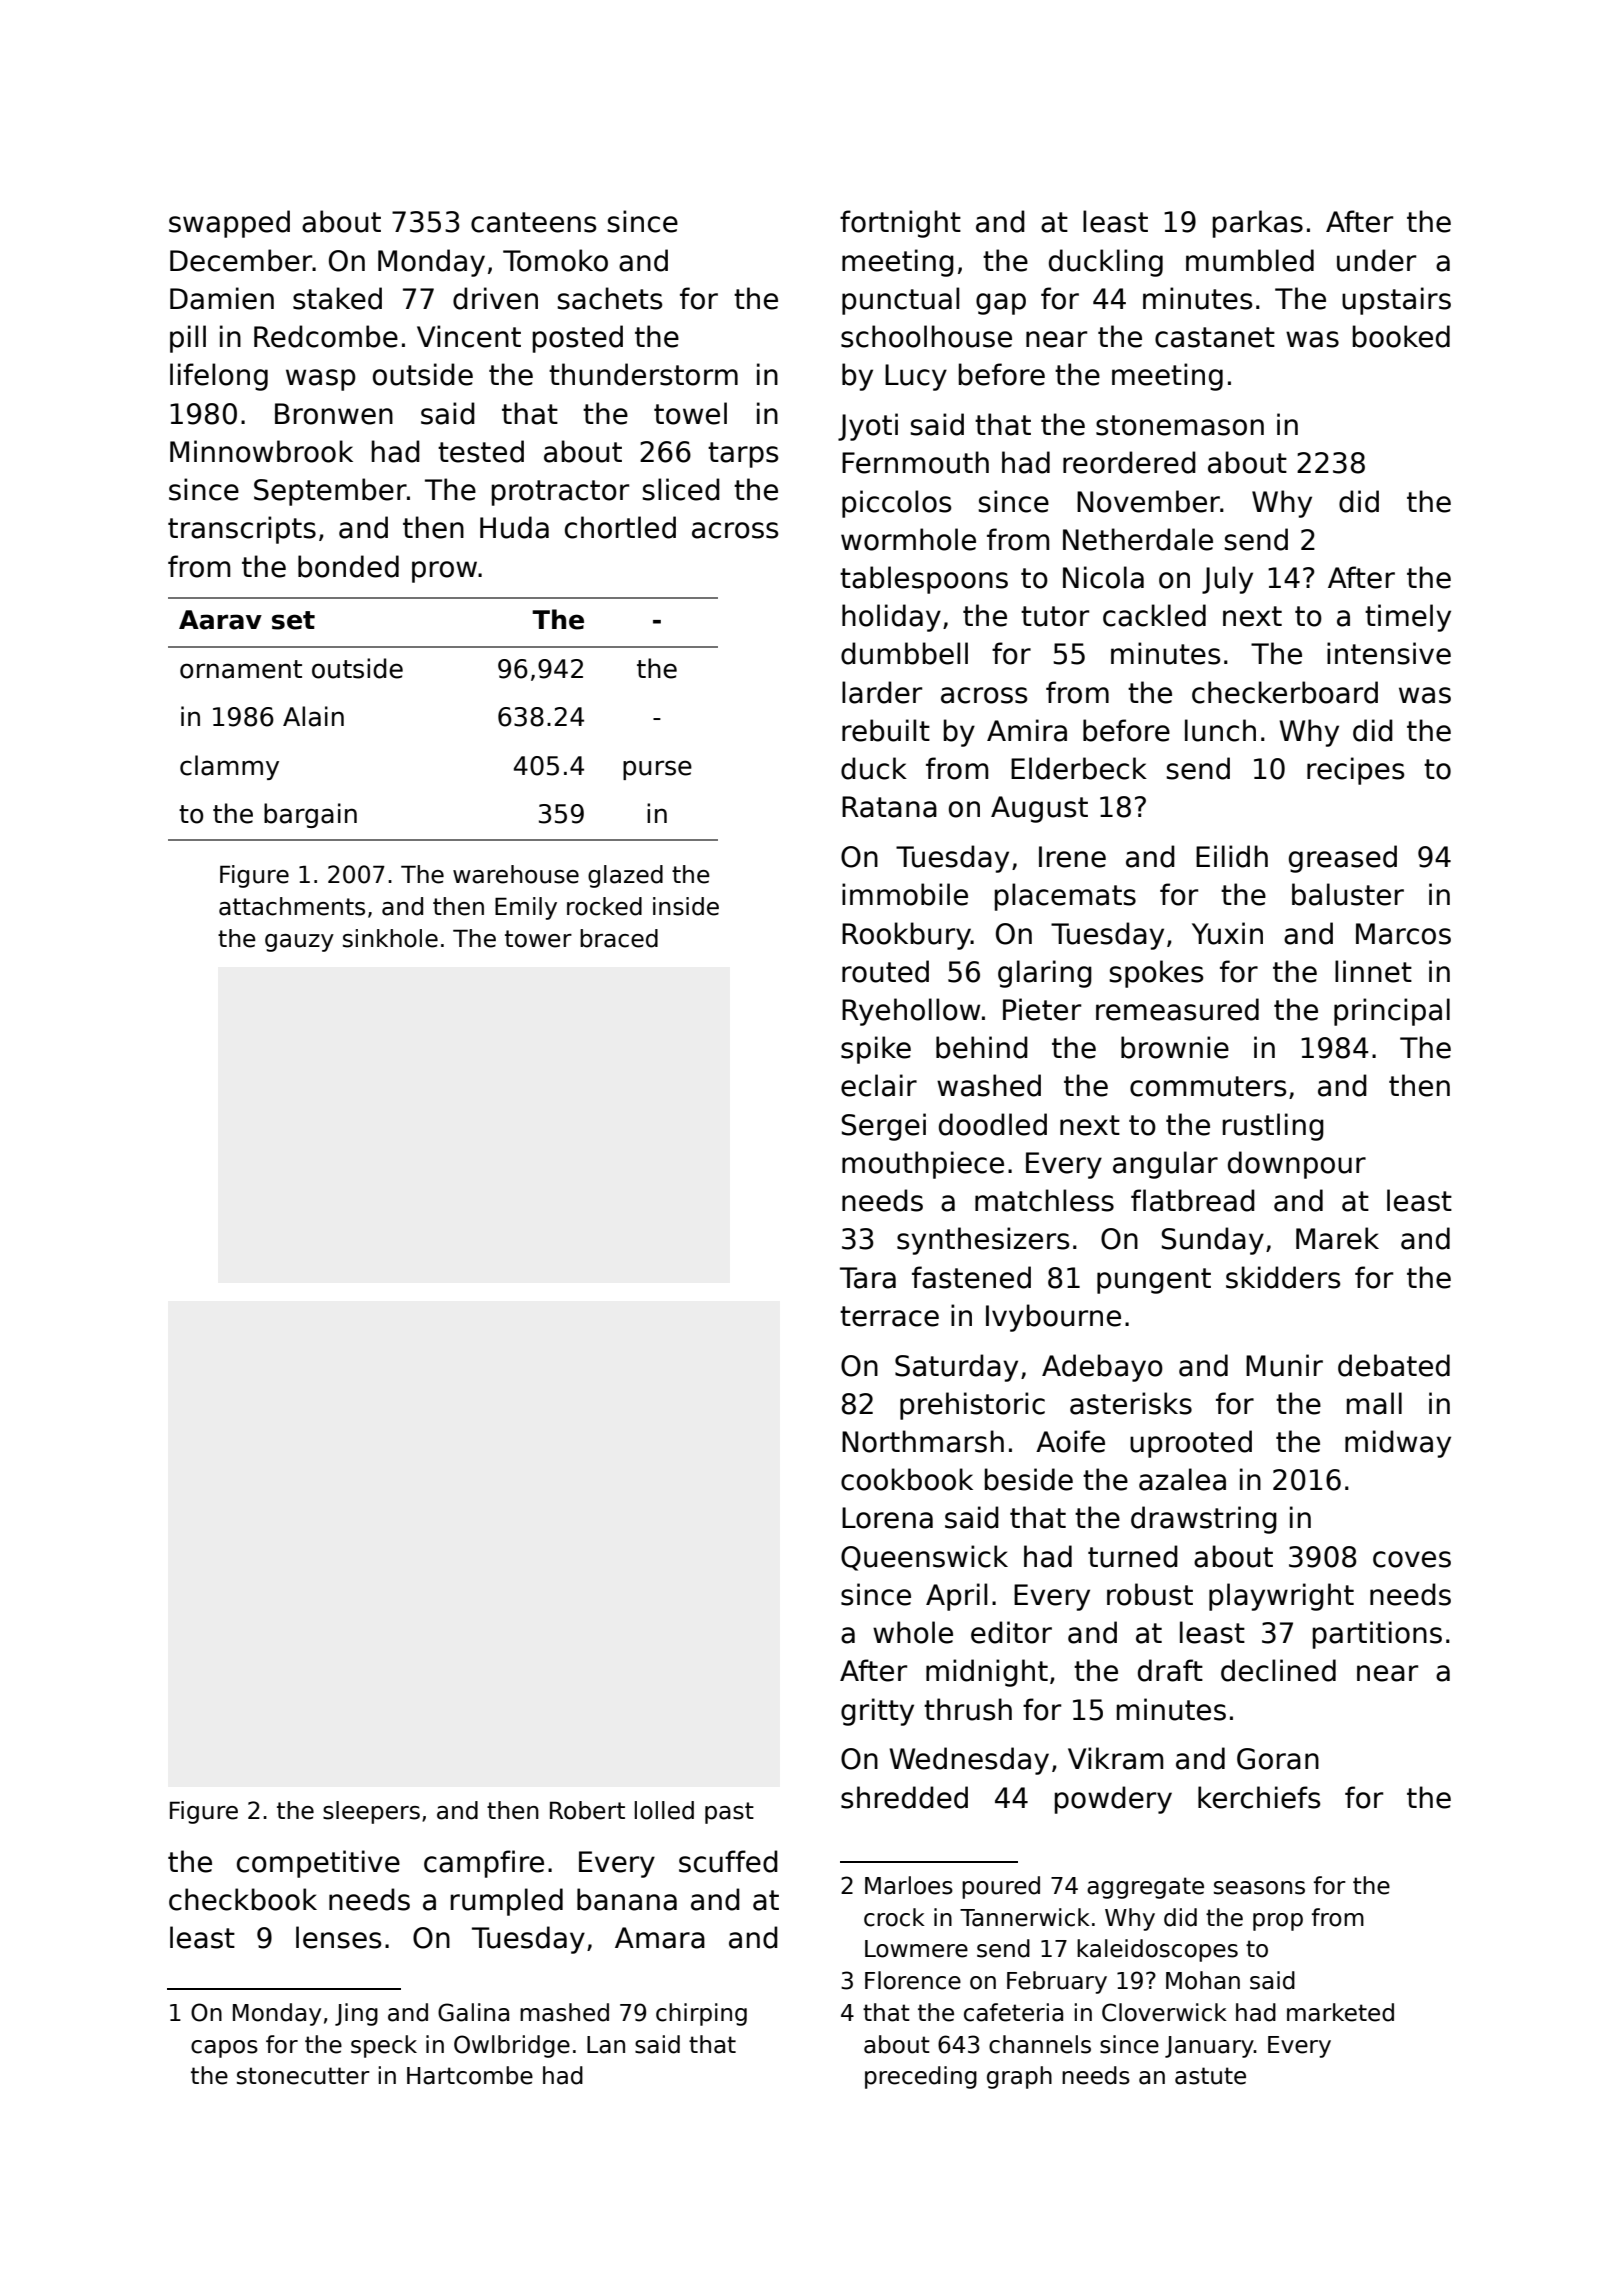 This image has width=1620, height=2292. What do you see at coordinates (882, 692) in the image?
I see `larder` at bounding box center [882, 692].
